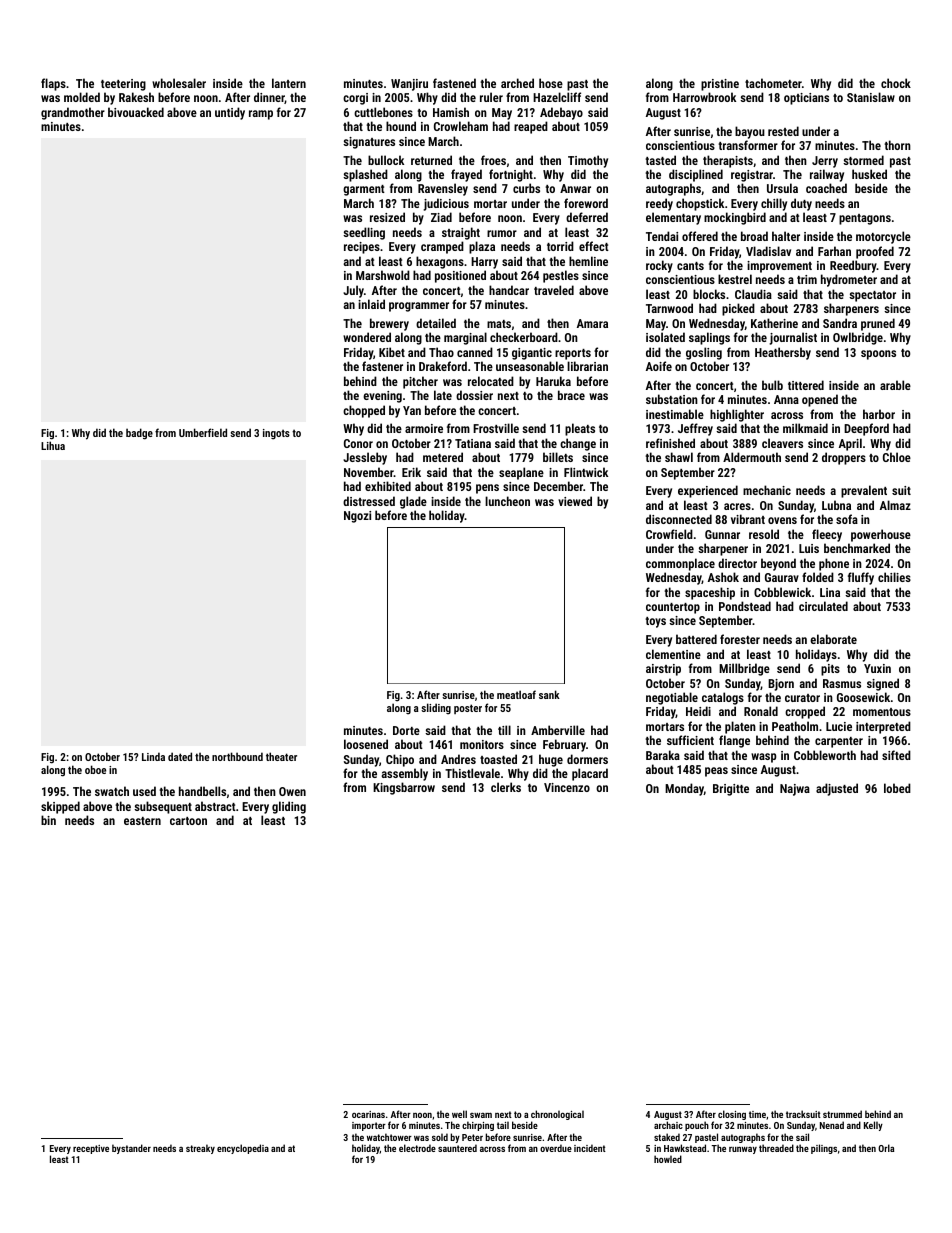 The width and height of the image is (952, 1233). What do you see at coordinates (526, 188) in the image?
I see `curbs` at bounding box center [526, 188].
